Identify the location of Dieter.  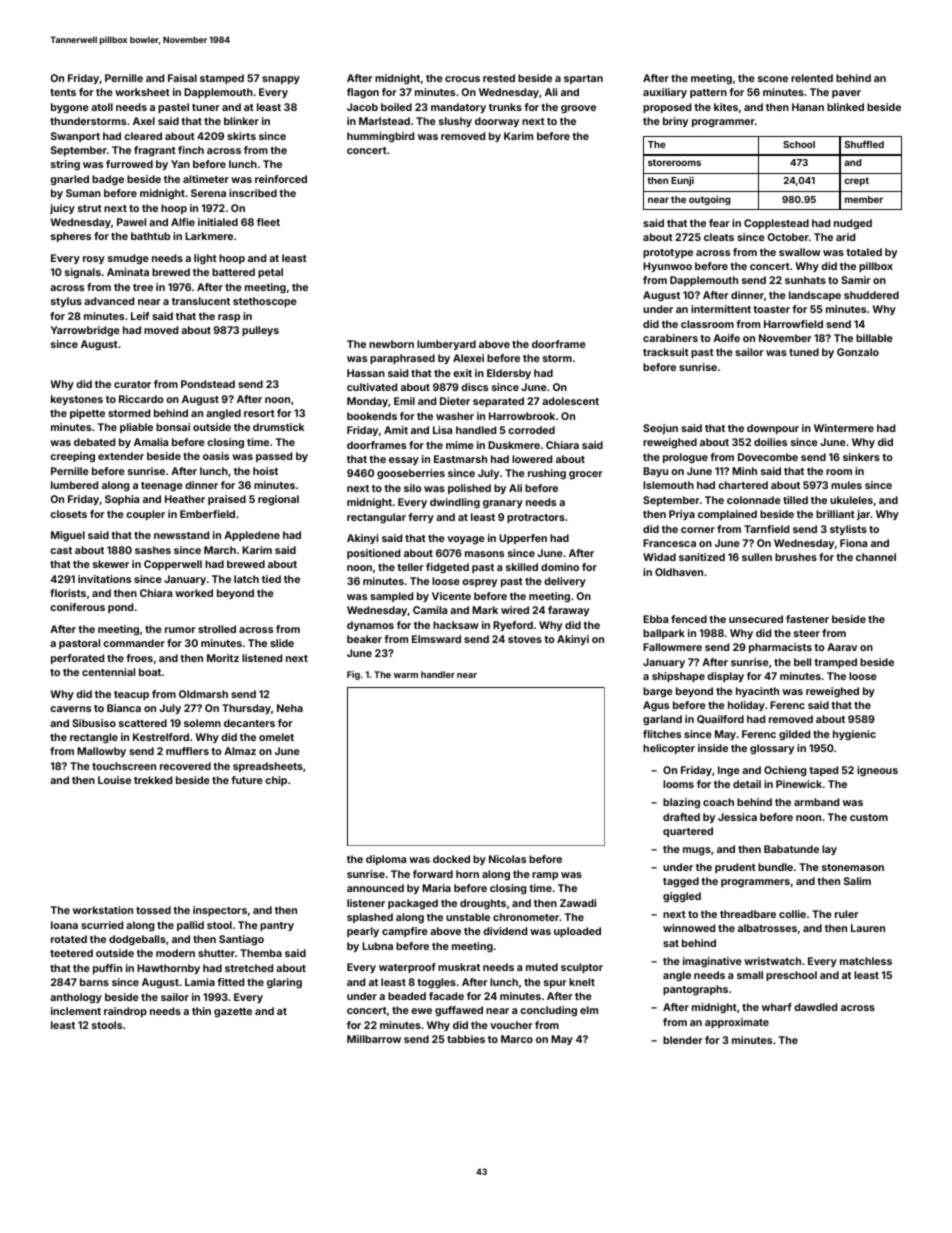
(455, 401).
